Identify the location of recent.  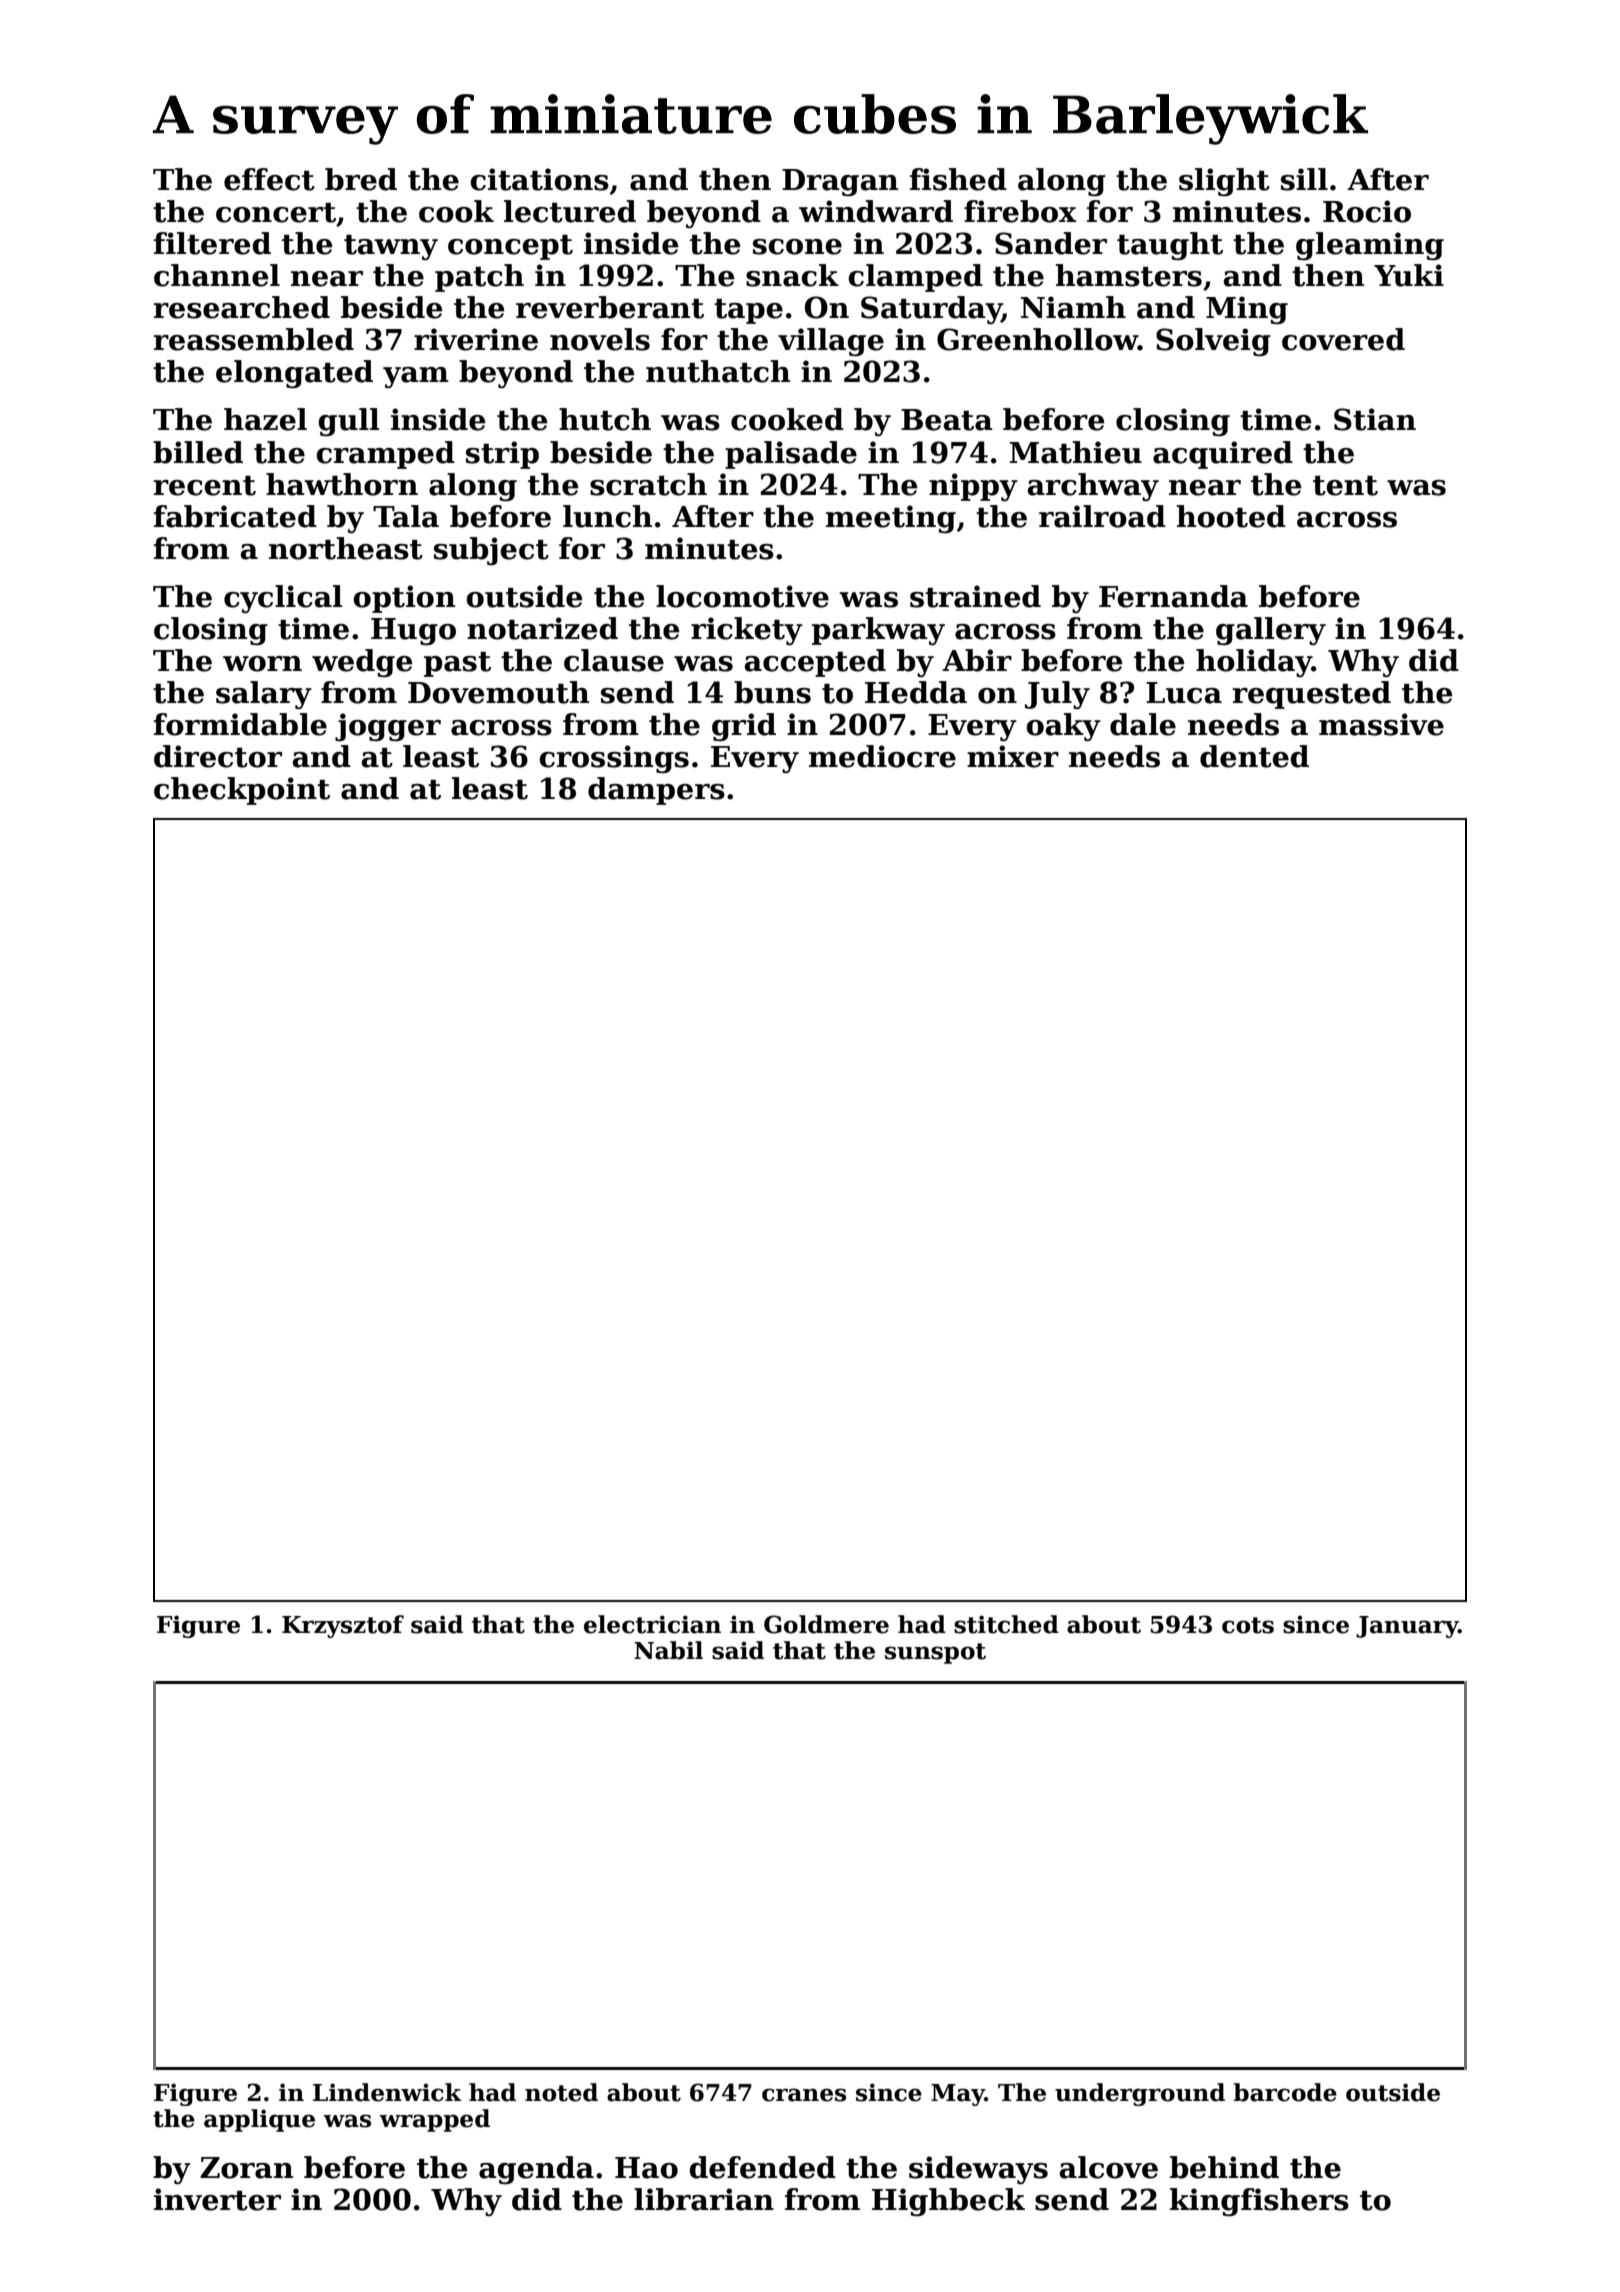
(204, 486).
